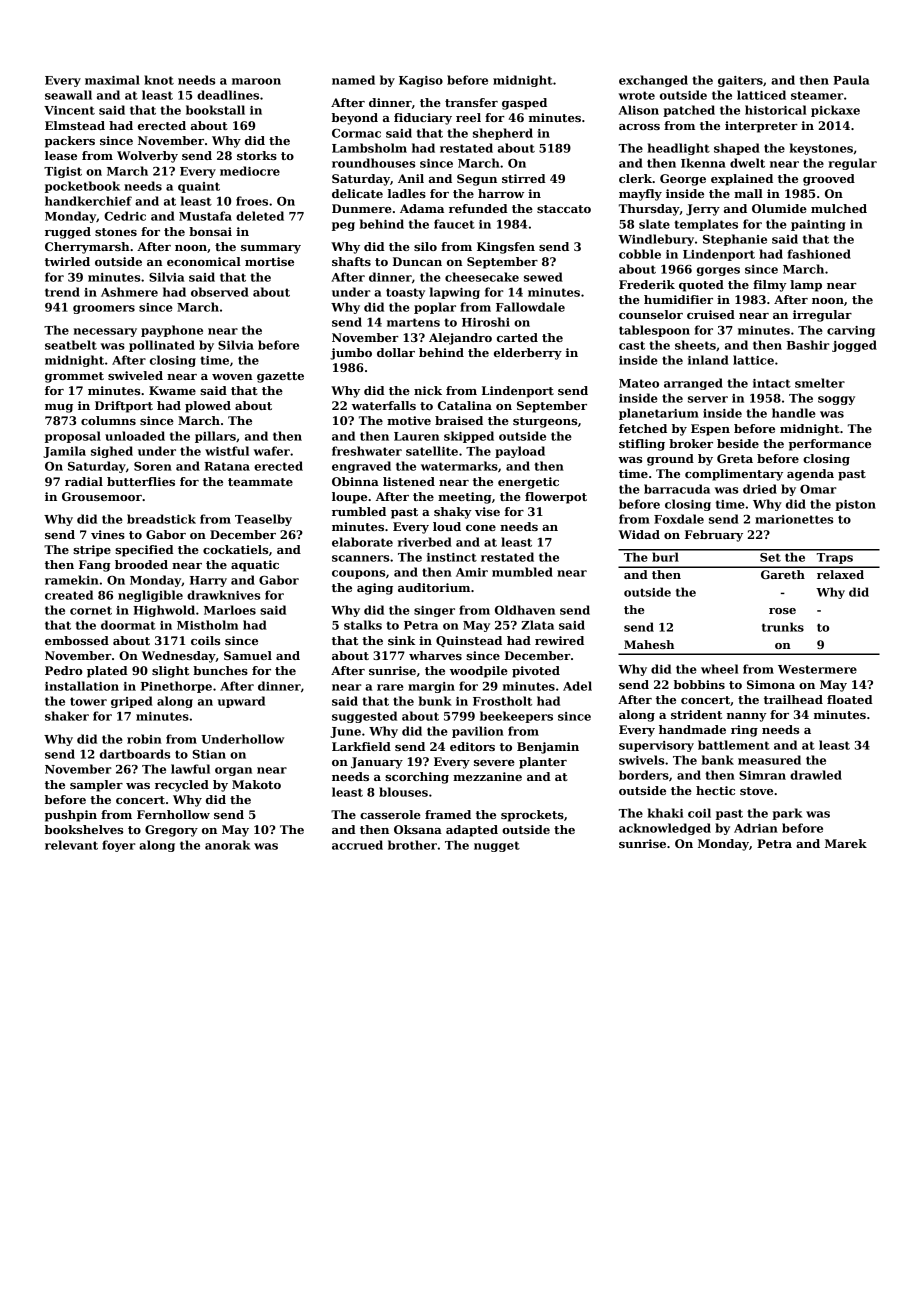 This image has height=1308, width=924. Describe the element at coordinates (718, 760) in the image. I see `bank` at that location.
